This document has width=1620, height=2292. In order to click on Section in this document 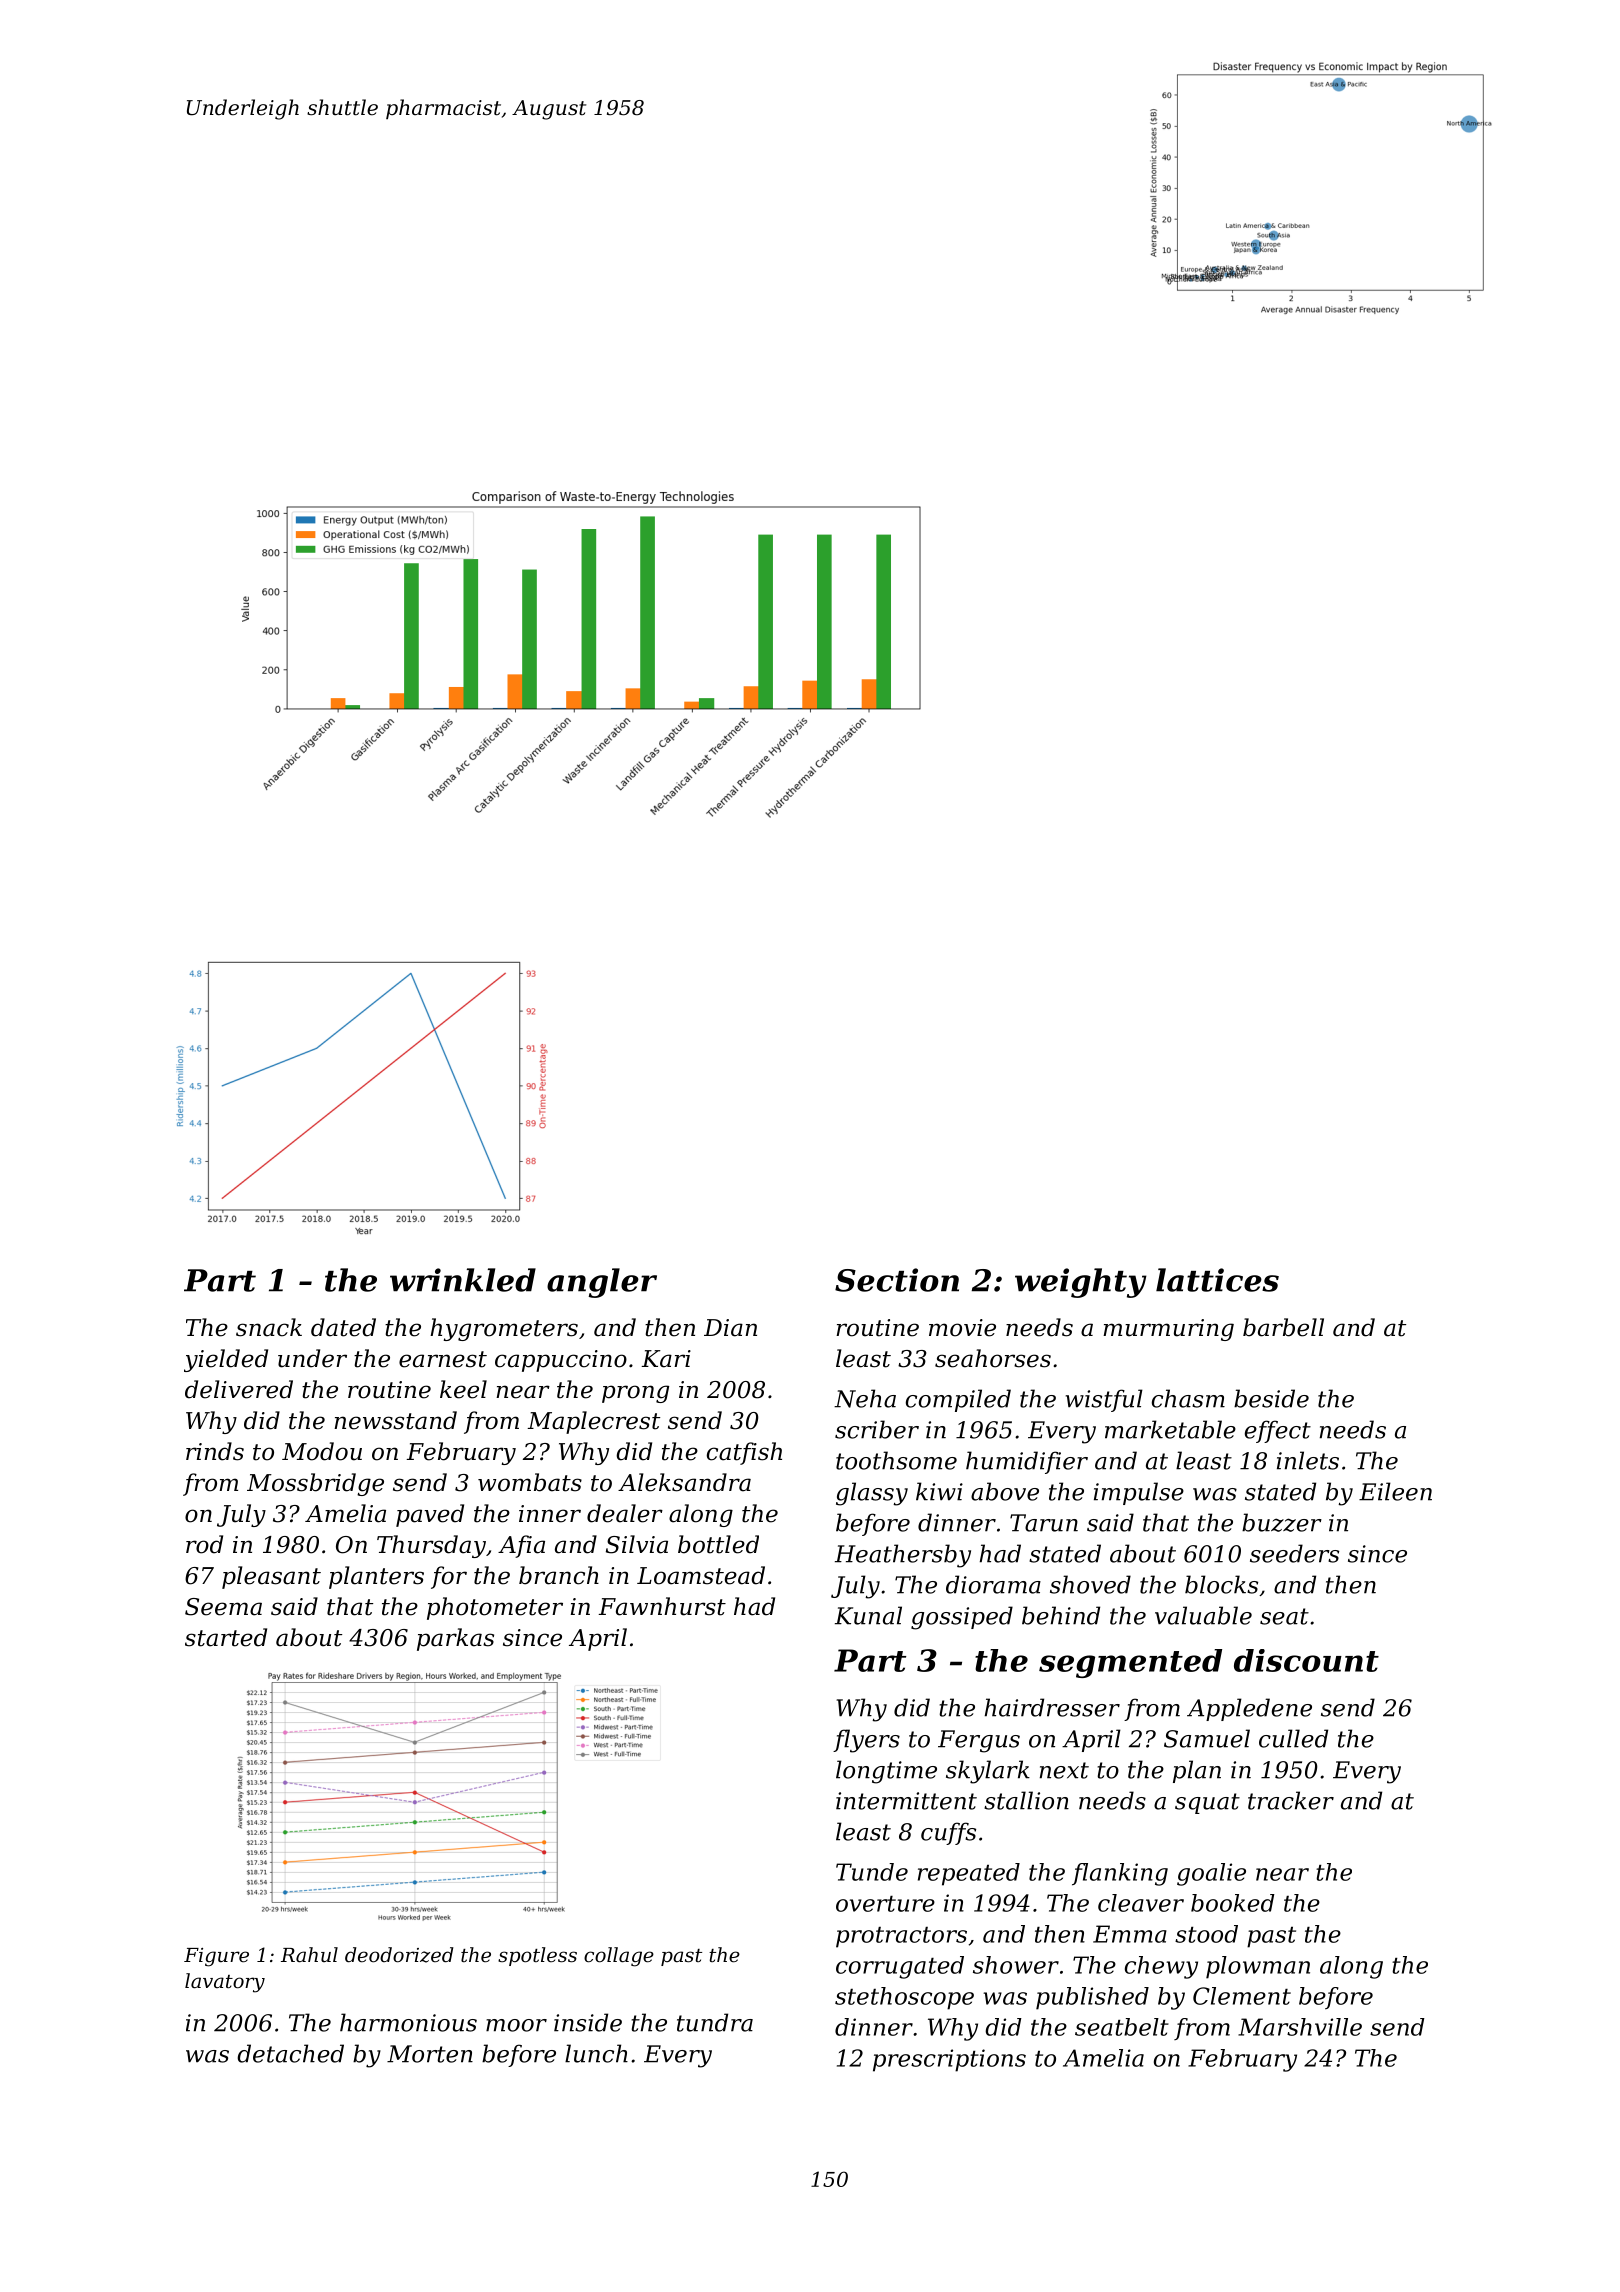, I will do `click(897, 1280)`.
